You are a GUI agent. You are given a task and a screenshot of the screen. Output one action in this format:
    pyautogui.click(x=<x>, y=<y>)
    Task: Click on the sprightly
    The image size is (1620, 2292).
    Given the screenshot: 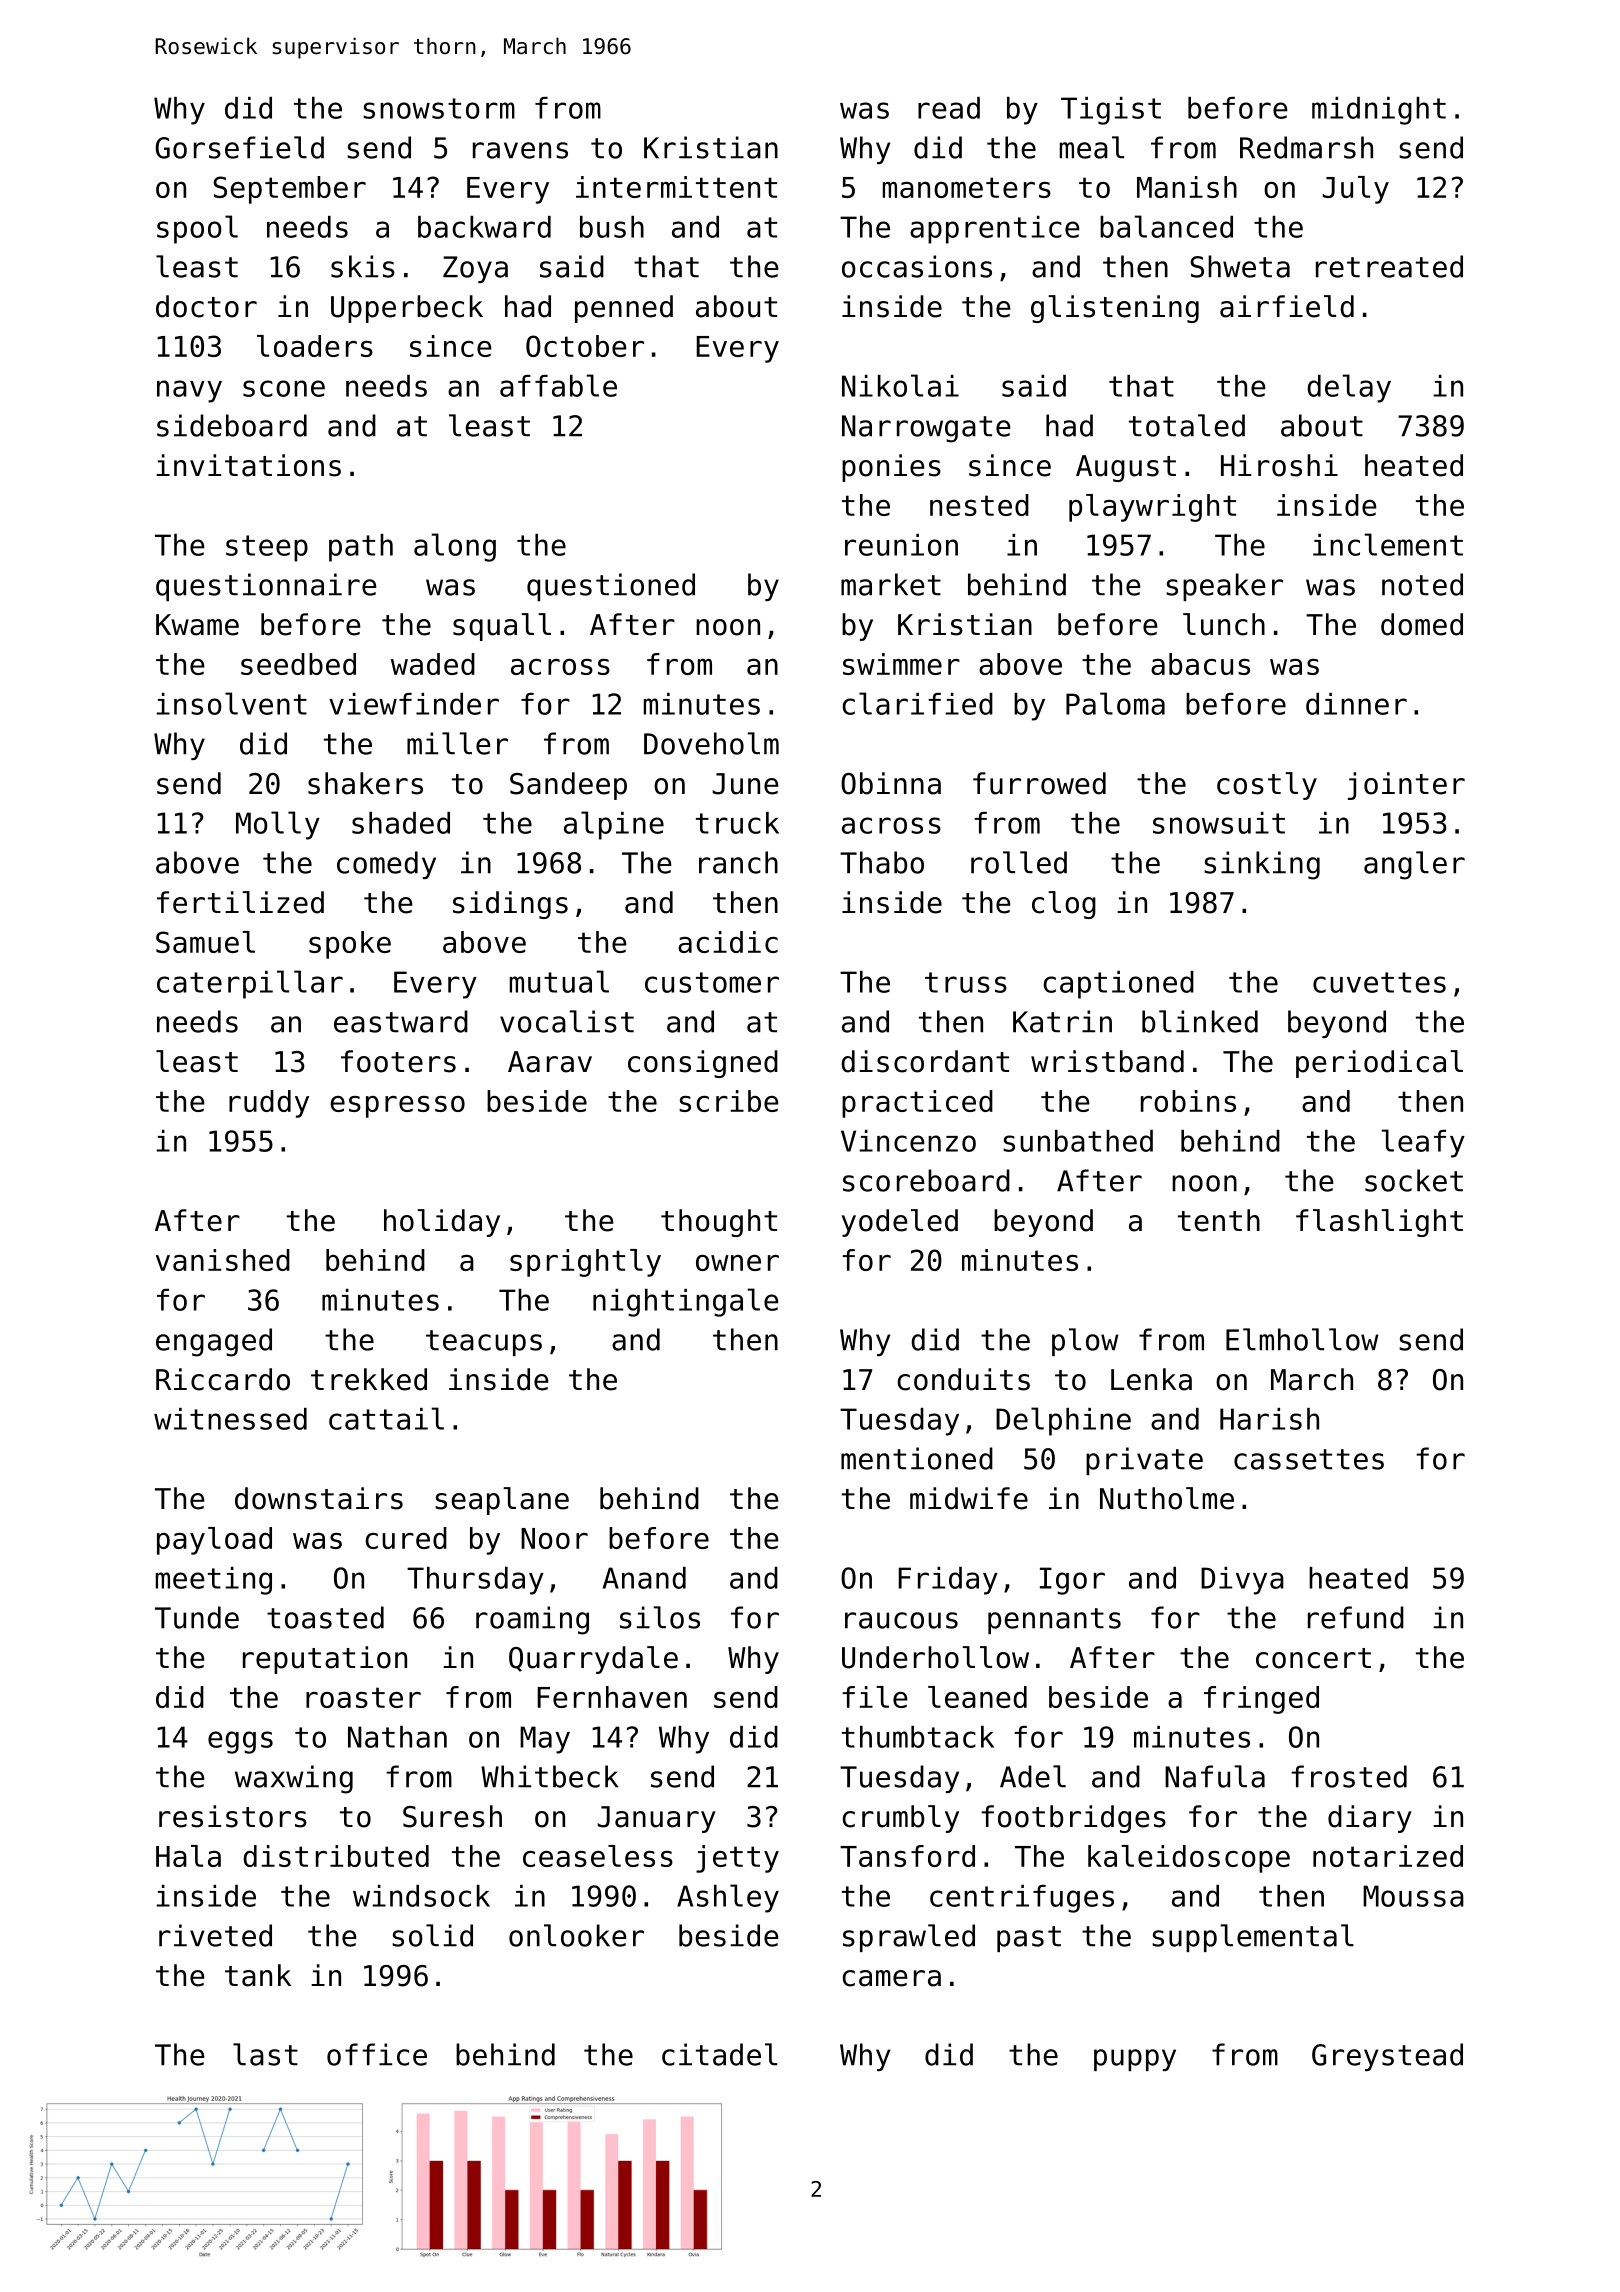 What is the action you would take?
    pyautogui.click(x=585, y=1263)
